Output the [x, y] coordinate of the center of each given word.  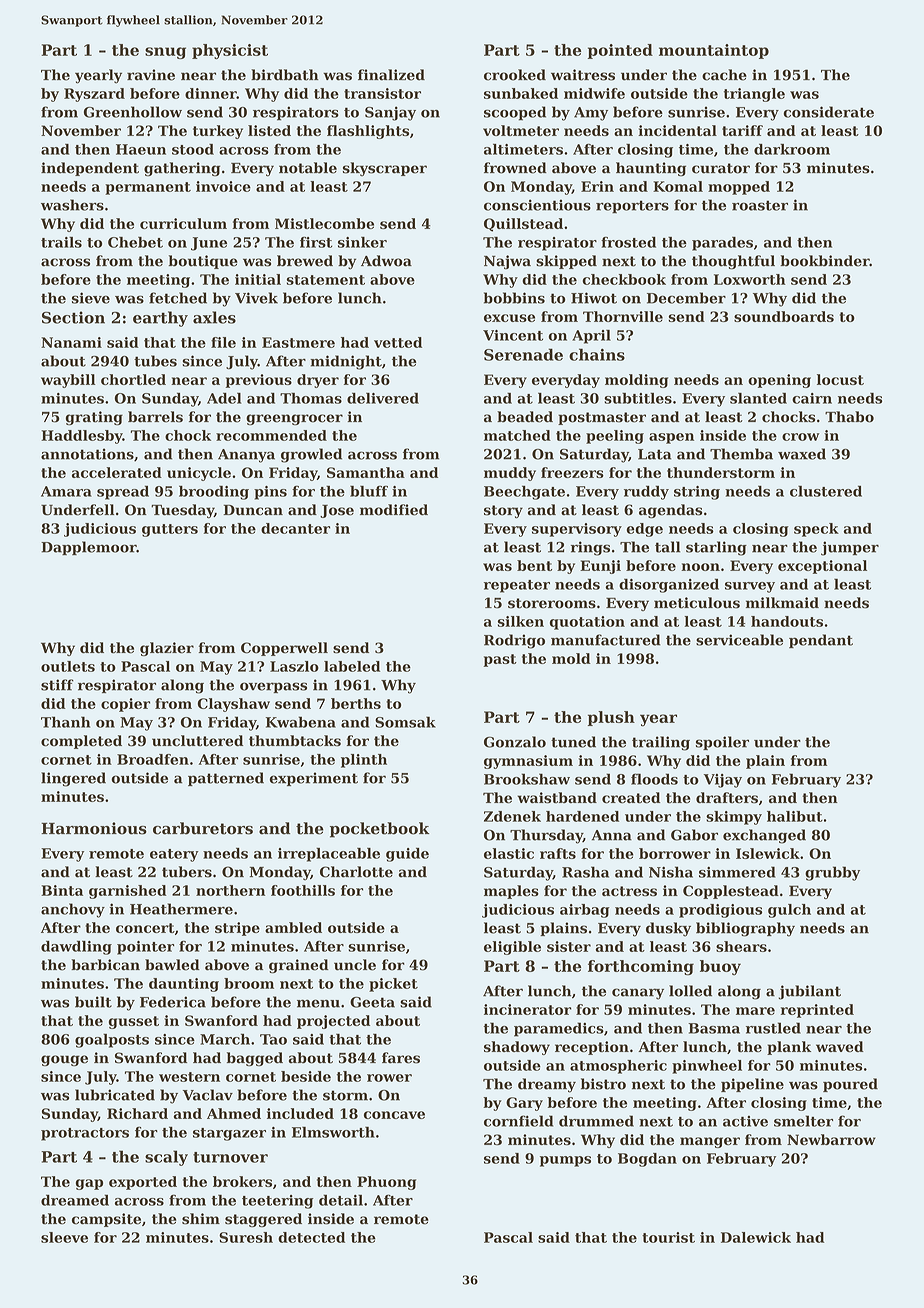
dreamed [75, 1200]
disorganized [669, 585]
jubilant [809, 992]
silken [521, 621]
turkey [218, 132]
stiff [57, 685]
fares [401, 1058]
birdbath [285, 75]
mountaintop [714, 51]
